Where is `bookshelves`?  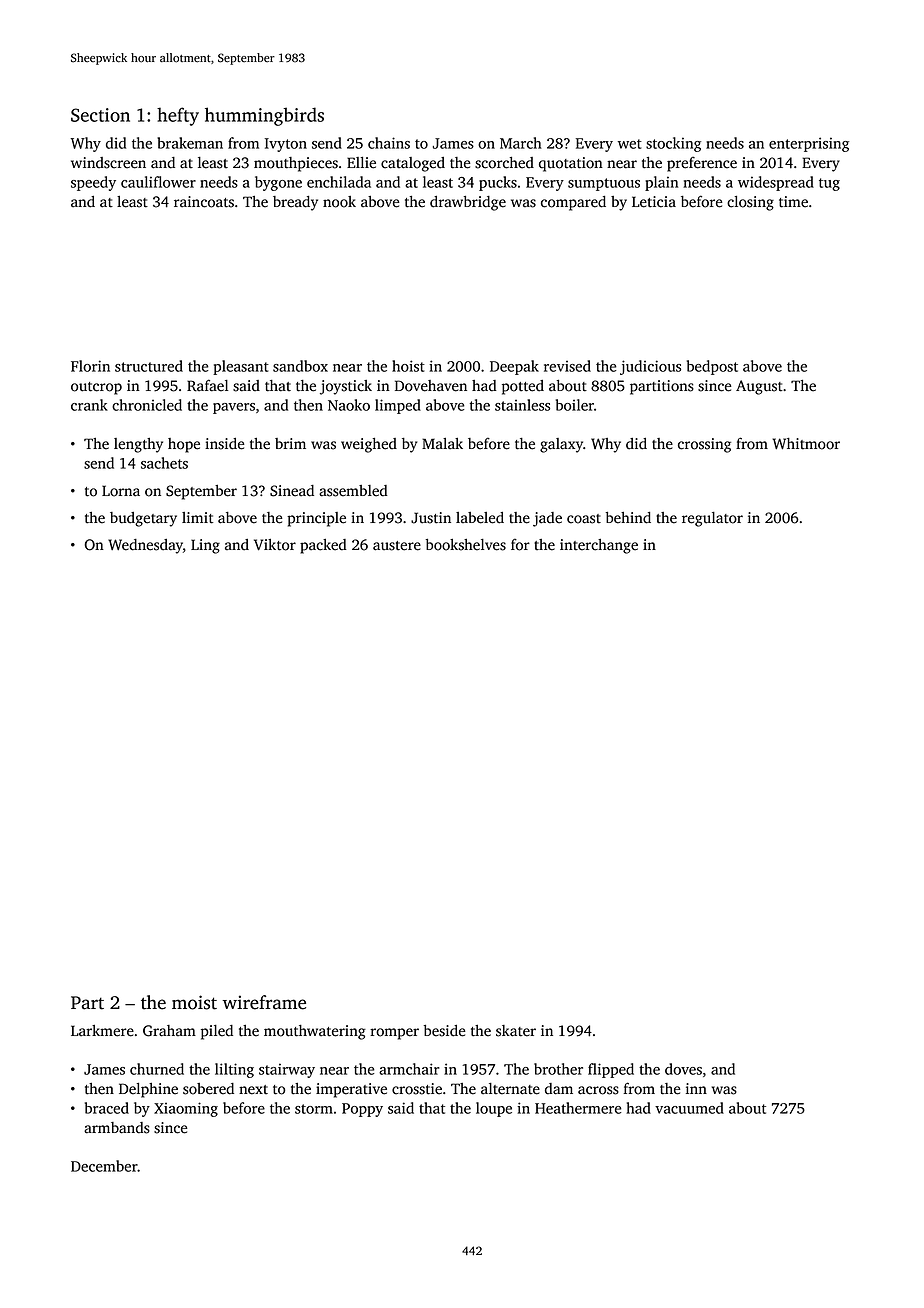
bookshelves is located at coordinates (466, 545).
